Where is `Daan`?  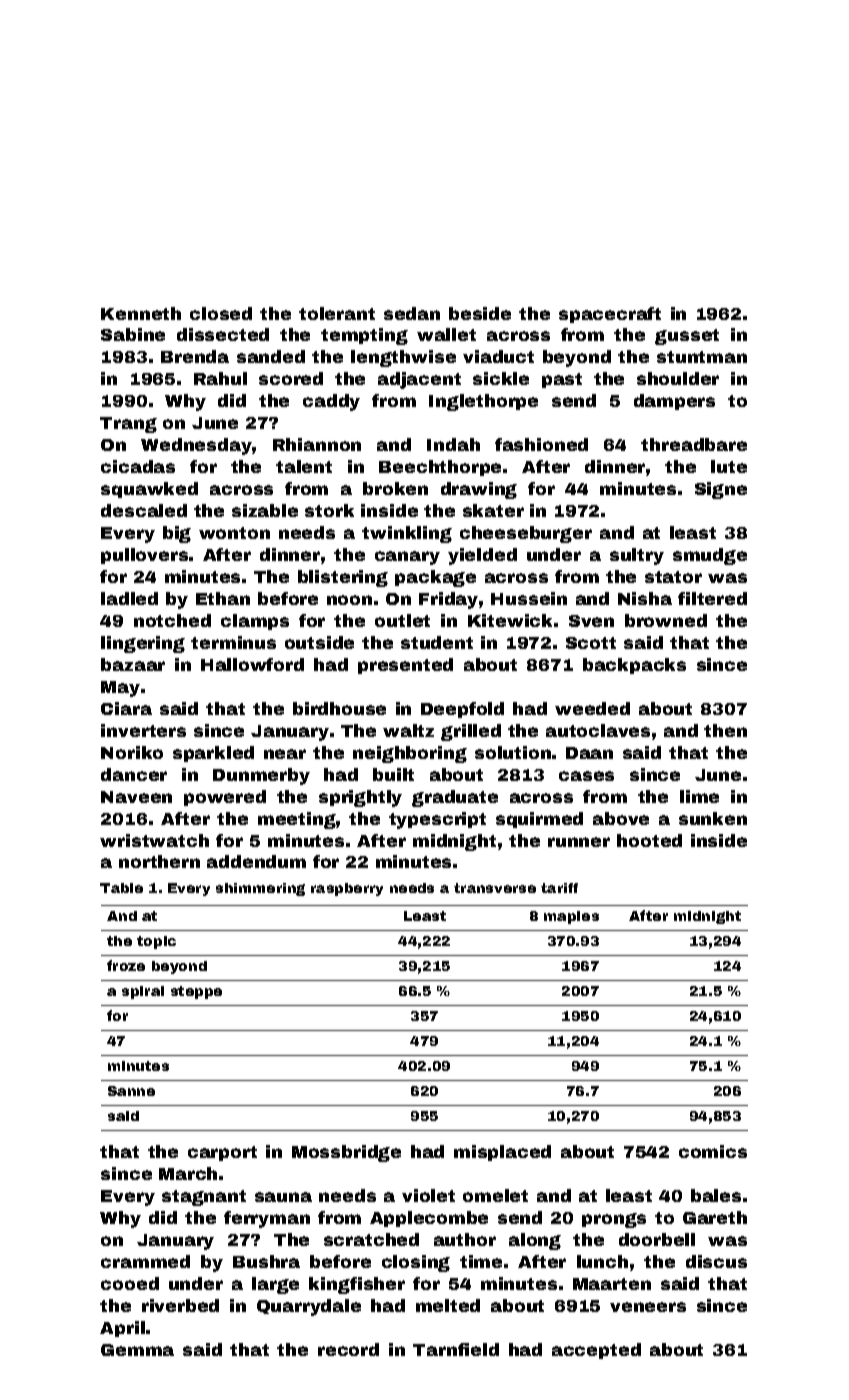
Daan is located at coordinates (589, 753).
